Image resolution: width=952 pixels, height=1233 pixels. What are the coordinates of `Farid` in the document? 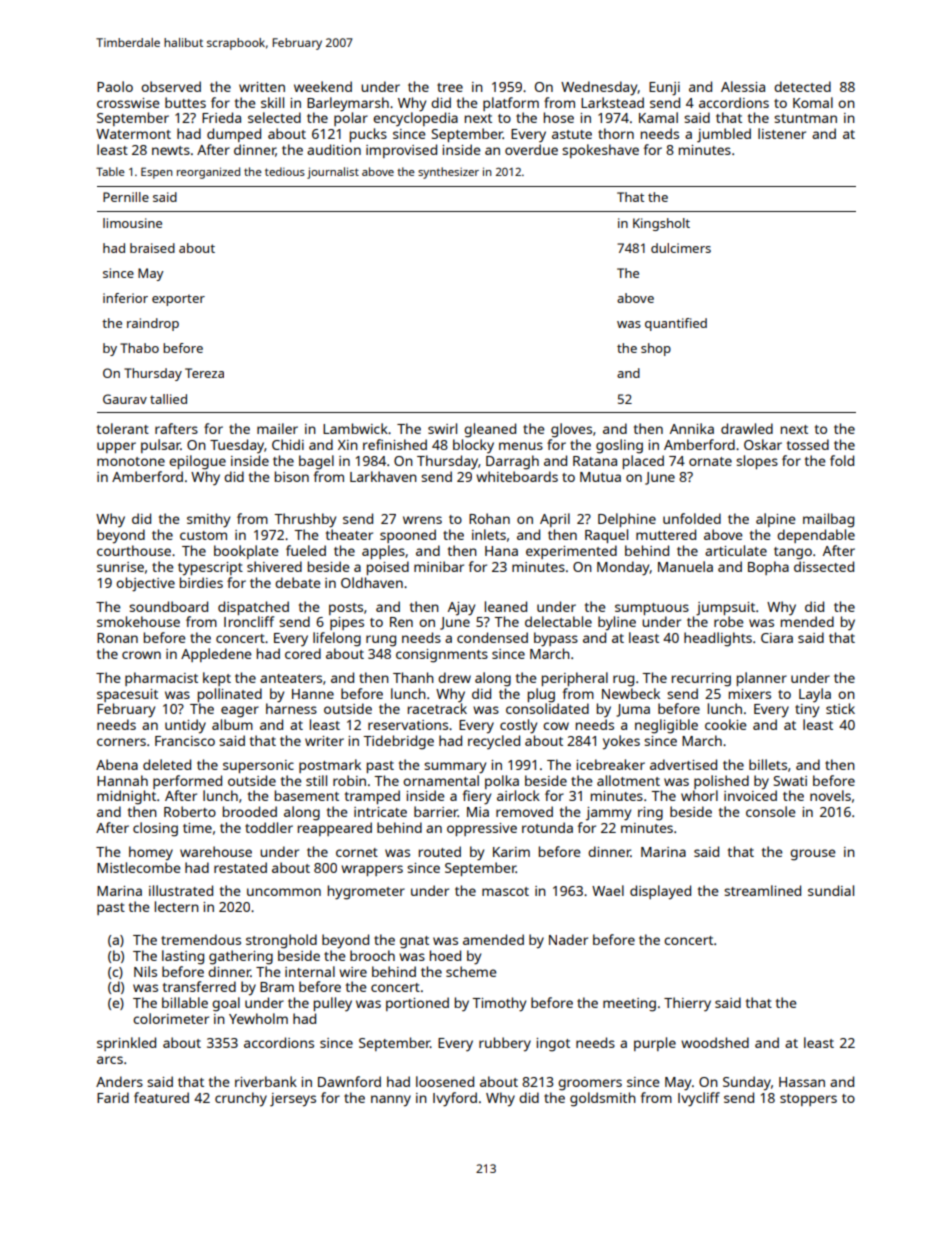 It's located at (113, 1097).
